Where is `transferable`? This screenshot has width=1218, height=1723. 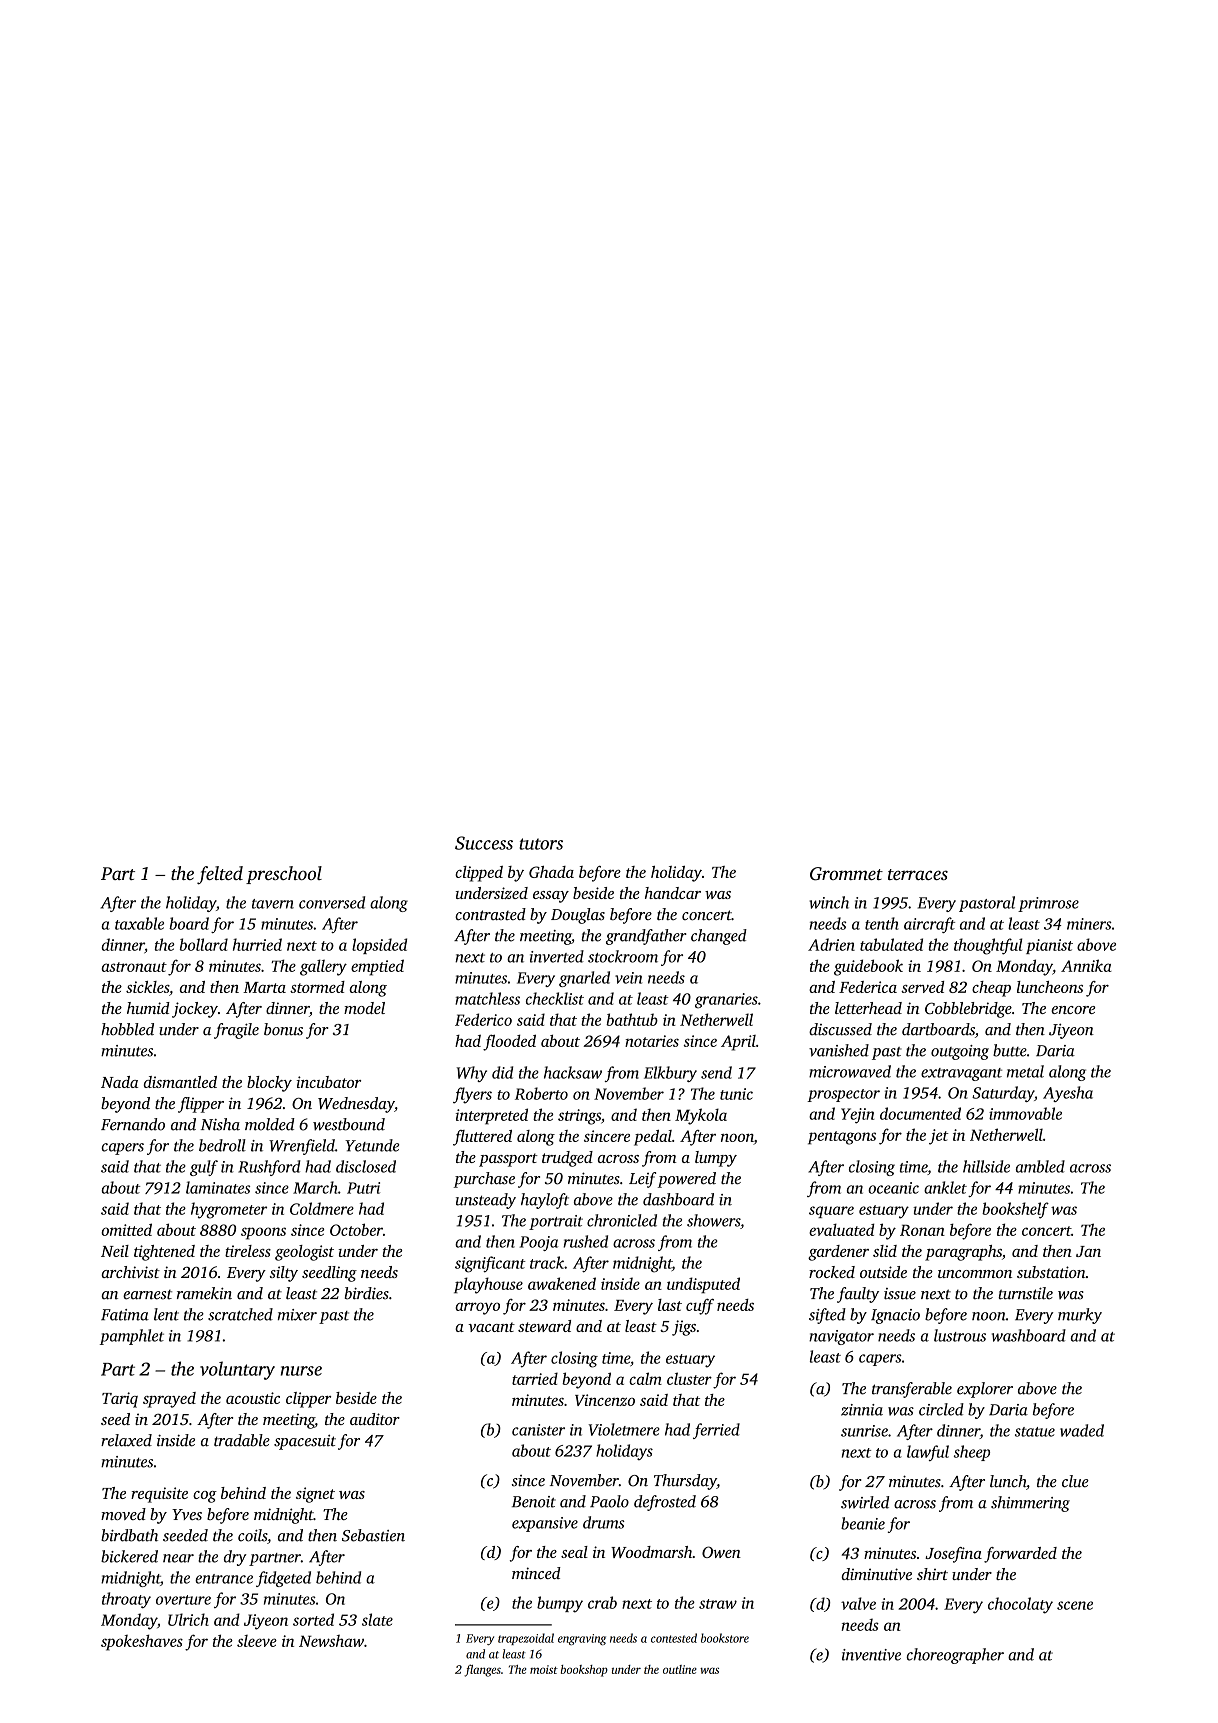
transferable is located at coordinates (912, 1390).
